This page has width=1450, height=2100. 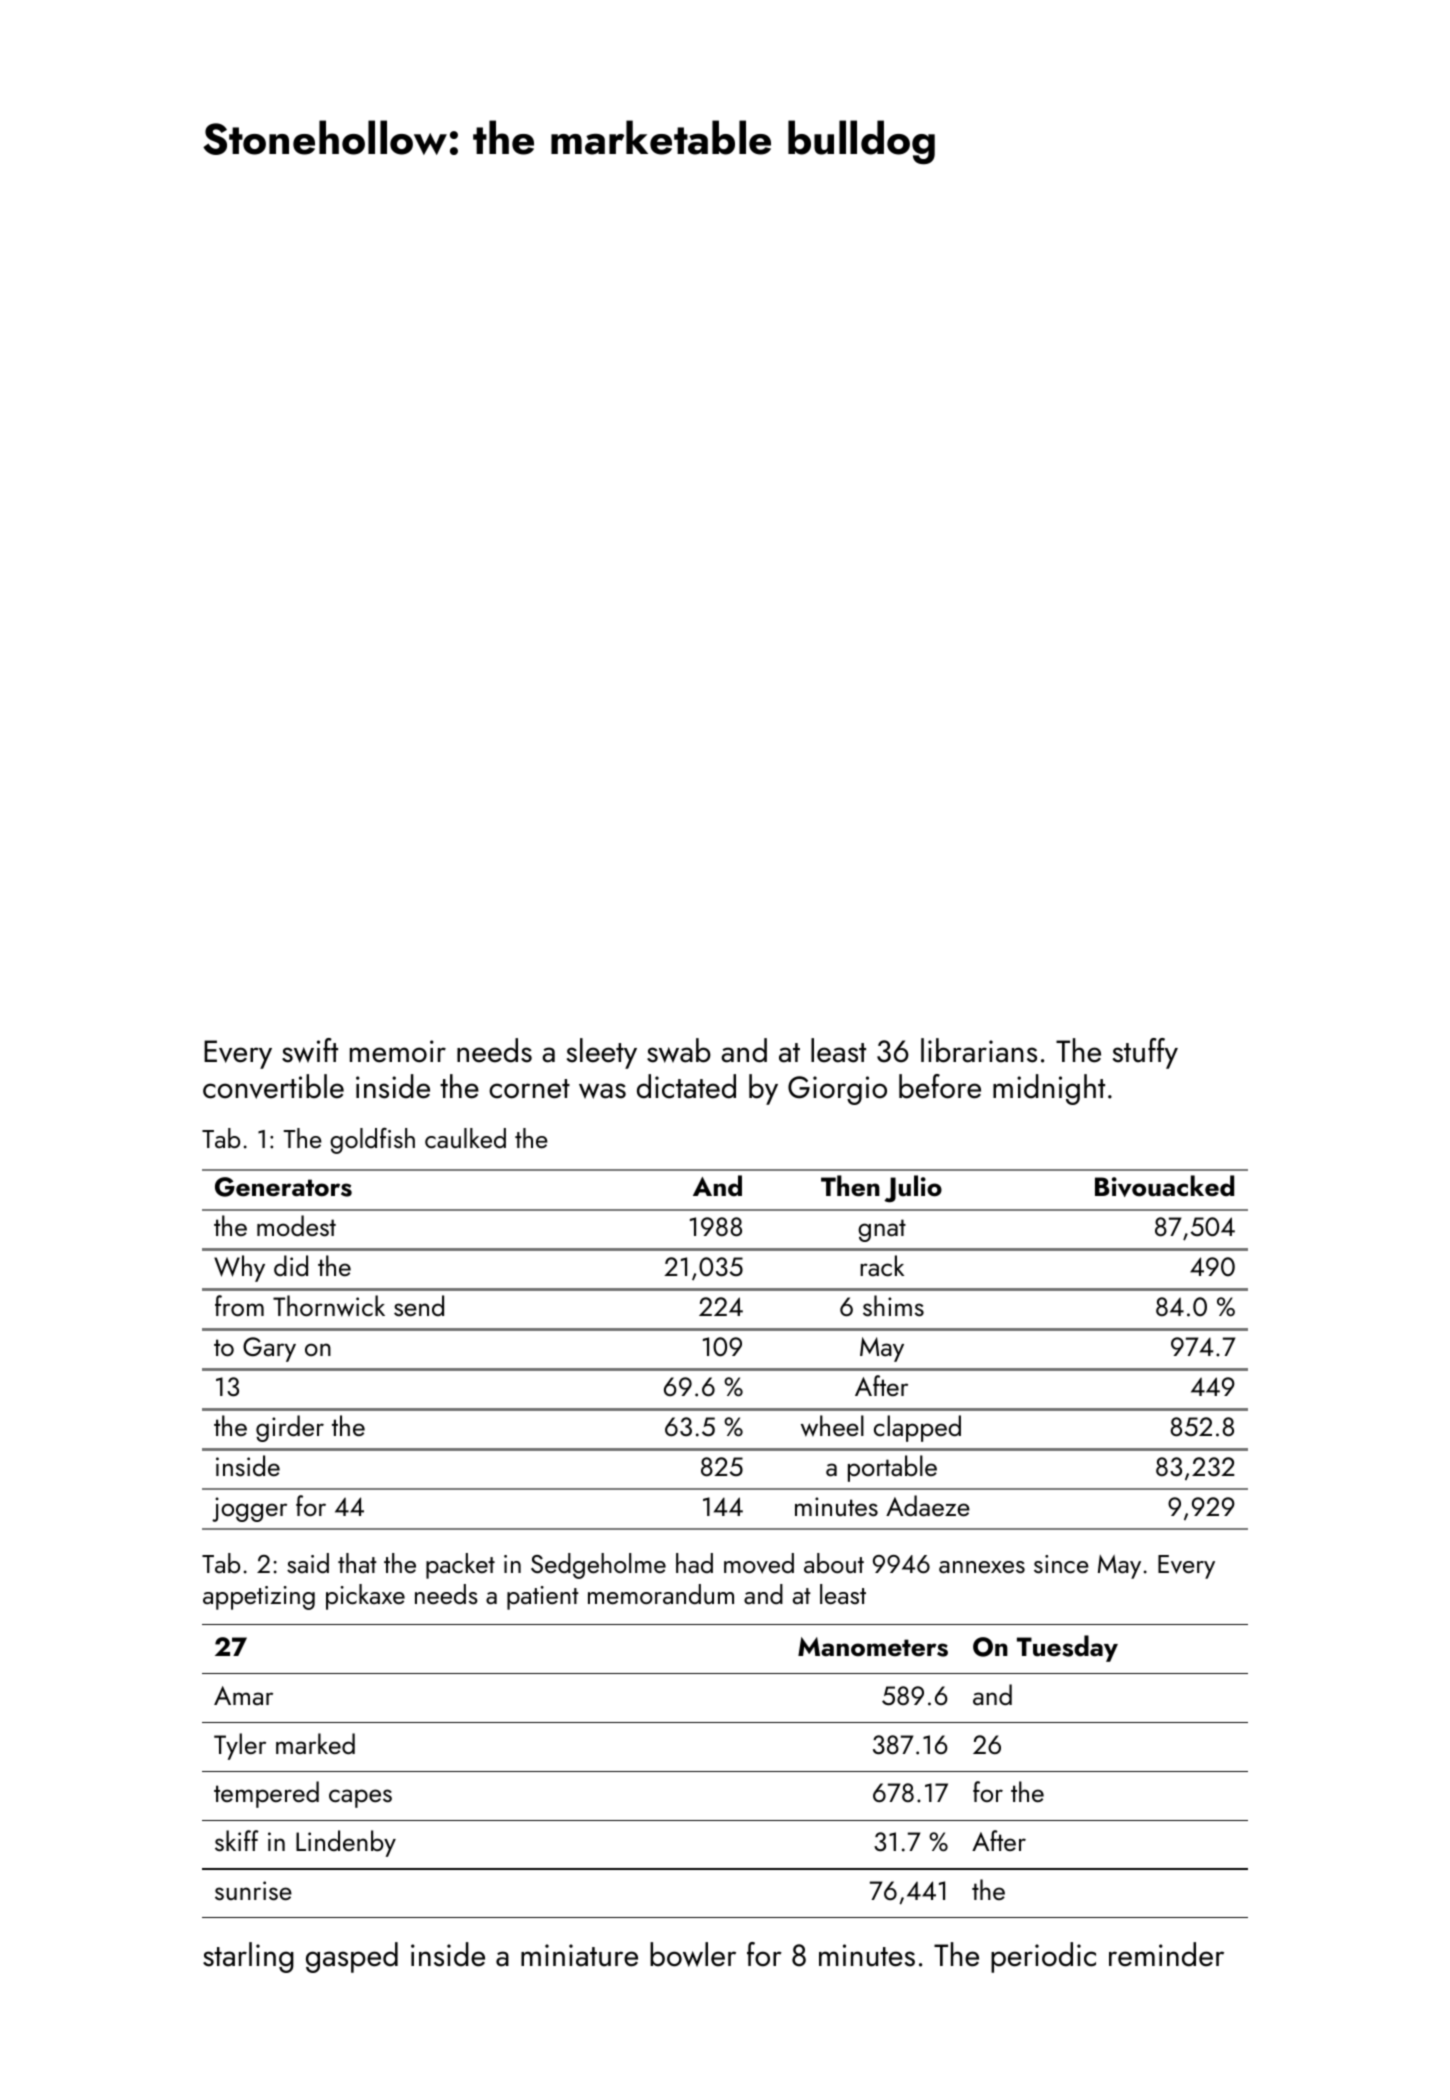 What do you see at coordinates (686, 1086) in the page?
I see `dictated` at bounding box center [686, 1086].
